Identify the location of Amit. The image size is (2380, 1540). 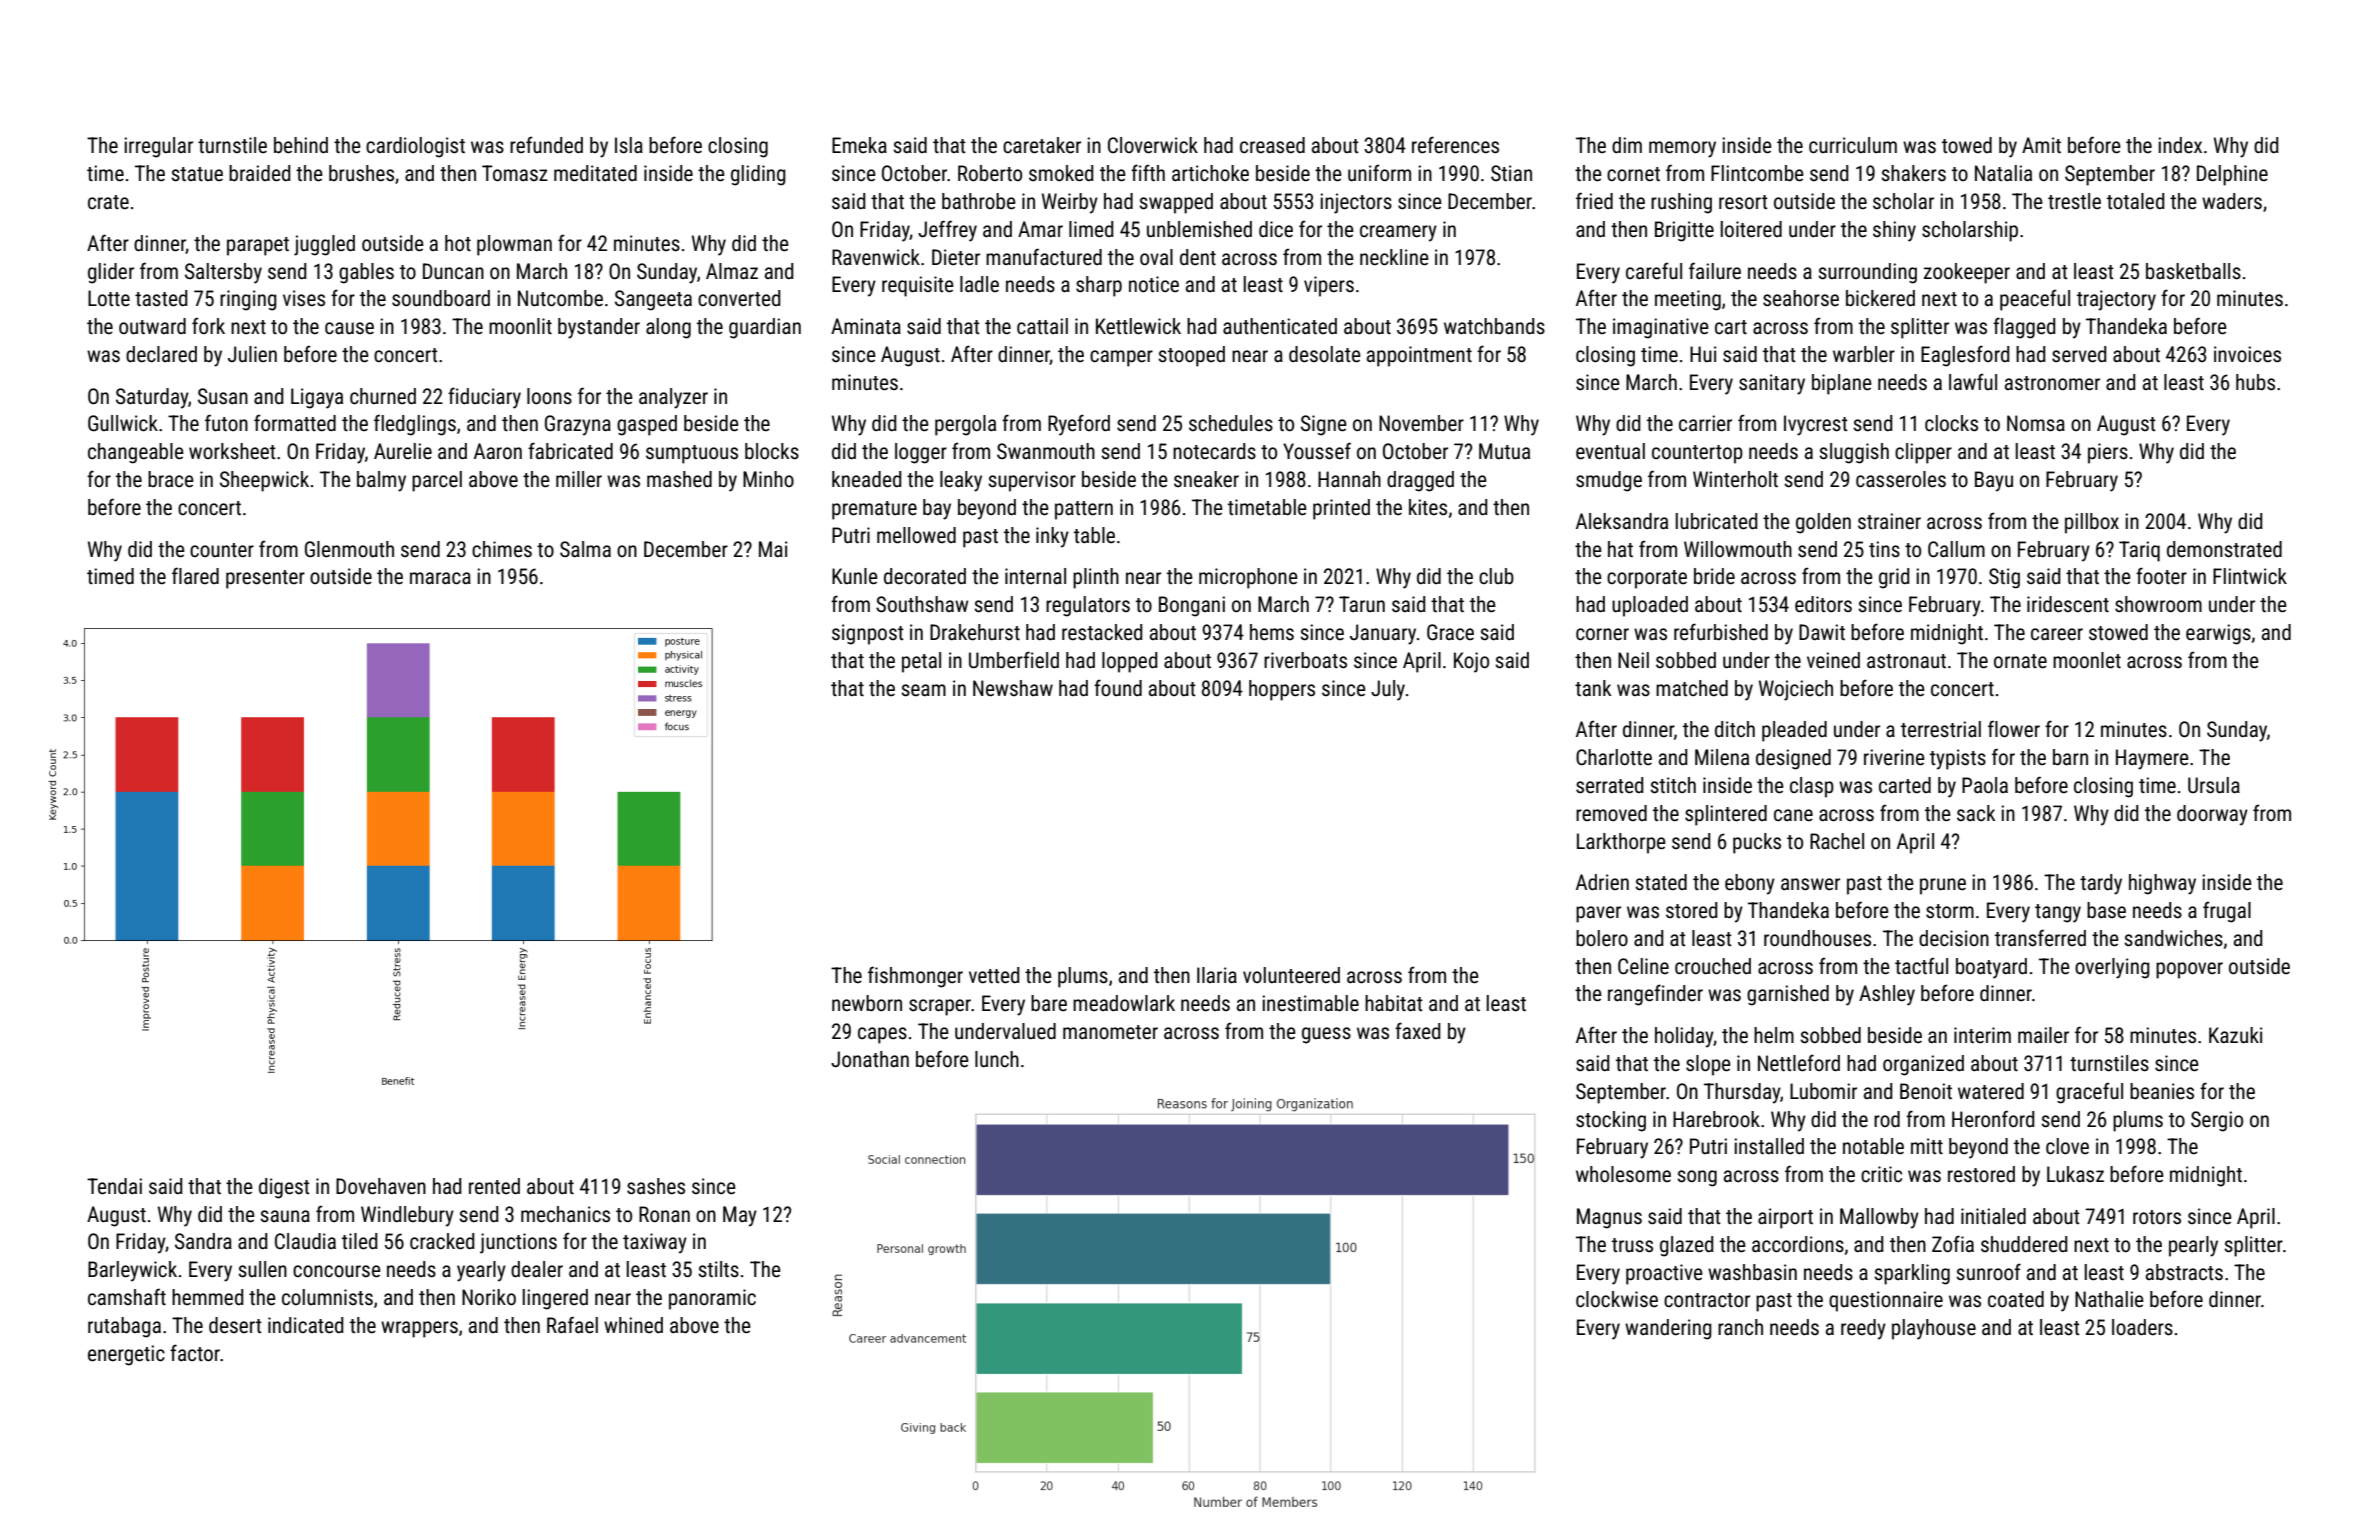
(2041, 145).
